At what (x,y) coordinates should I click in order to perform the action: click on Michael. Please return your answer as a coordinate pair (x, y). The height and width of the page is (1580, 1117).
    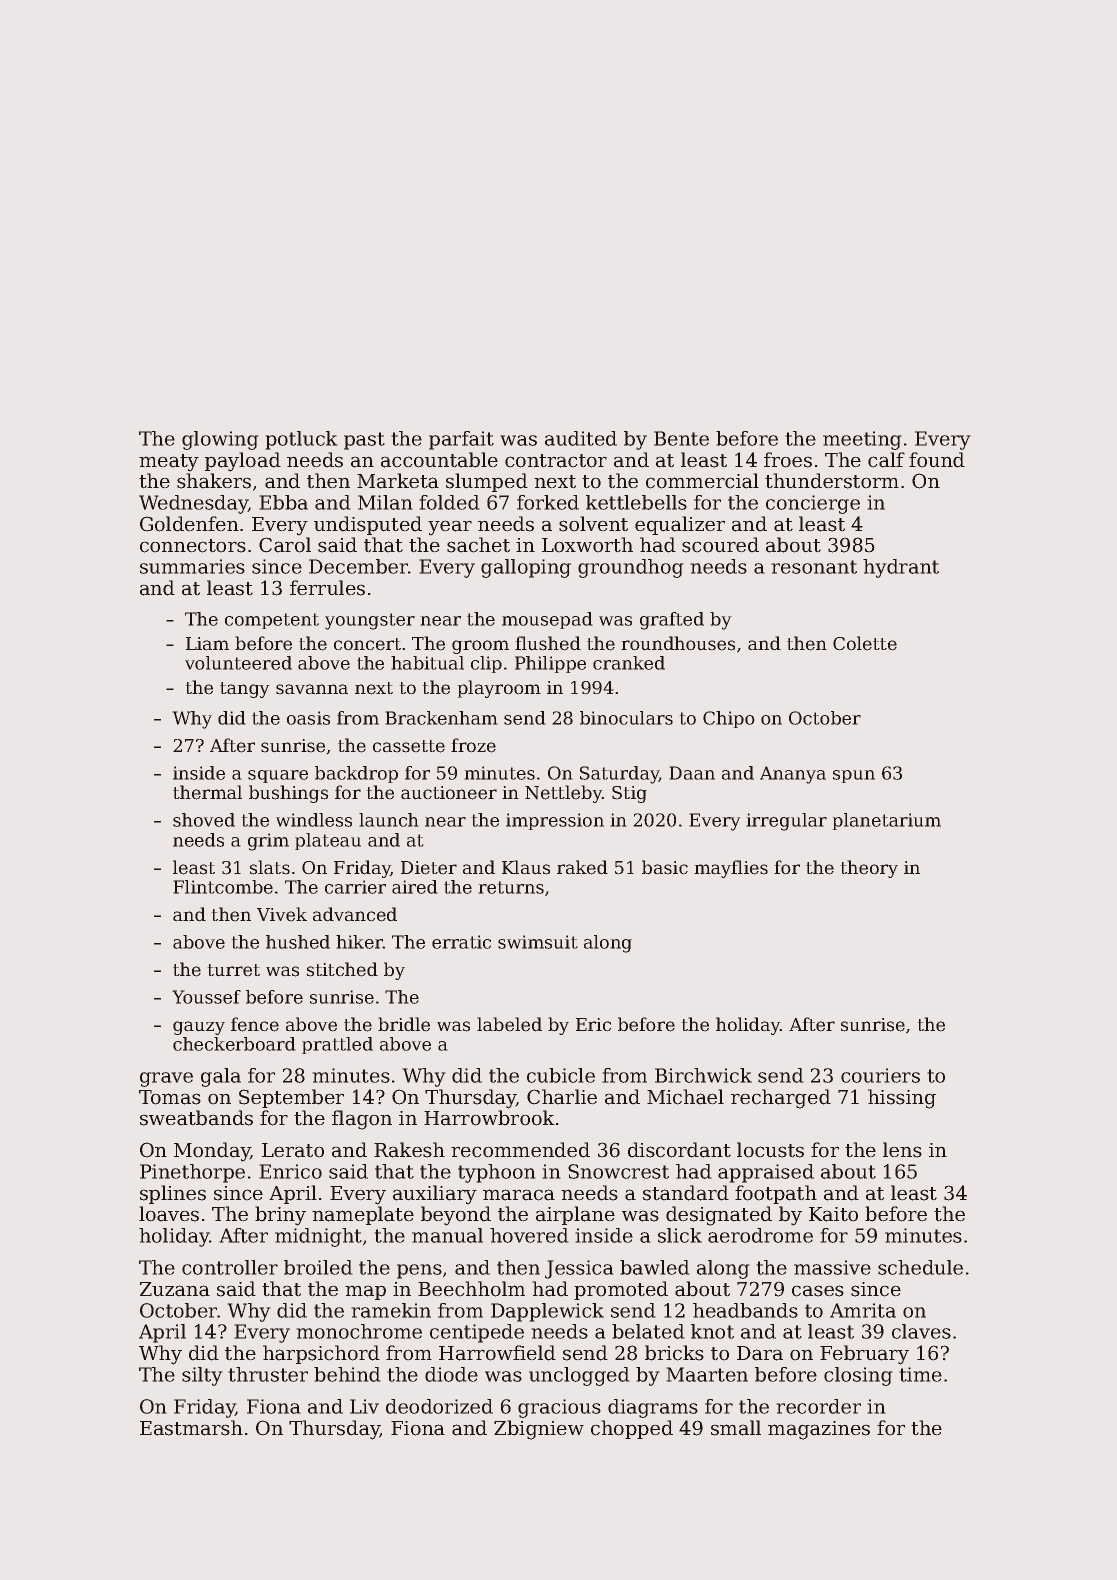
    Looking at the image, I should click on (685, 1097).
